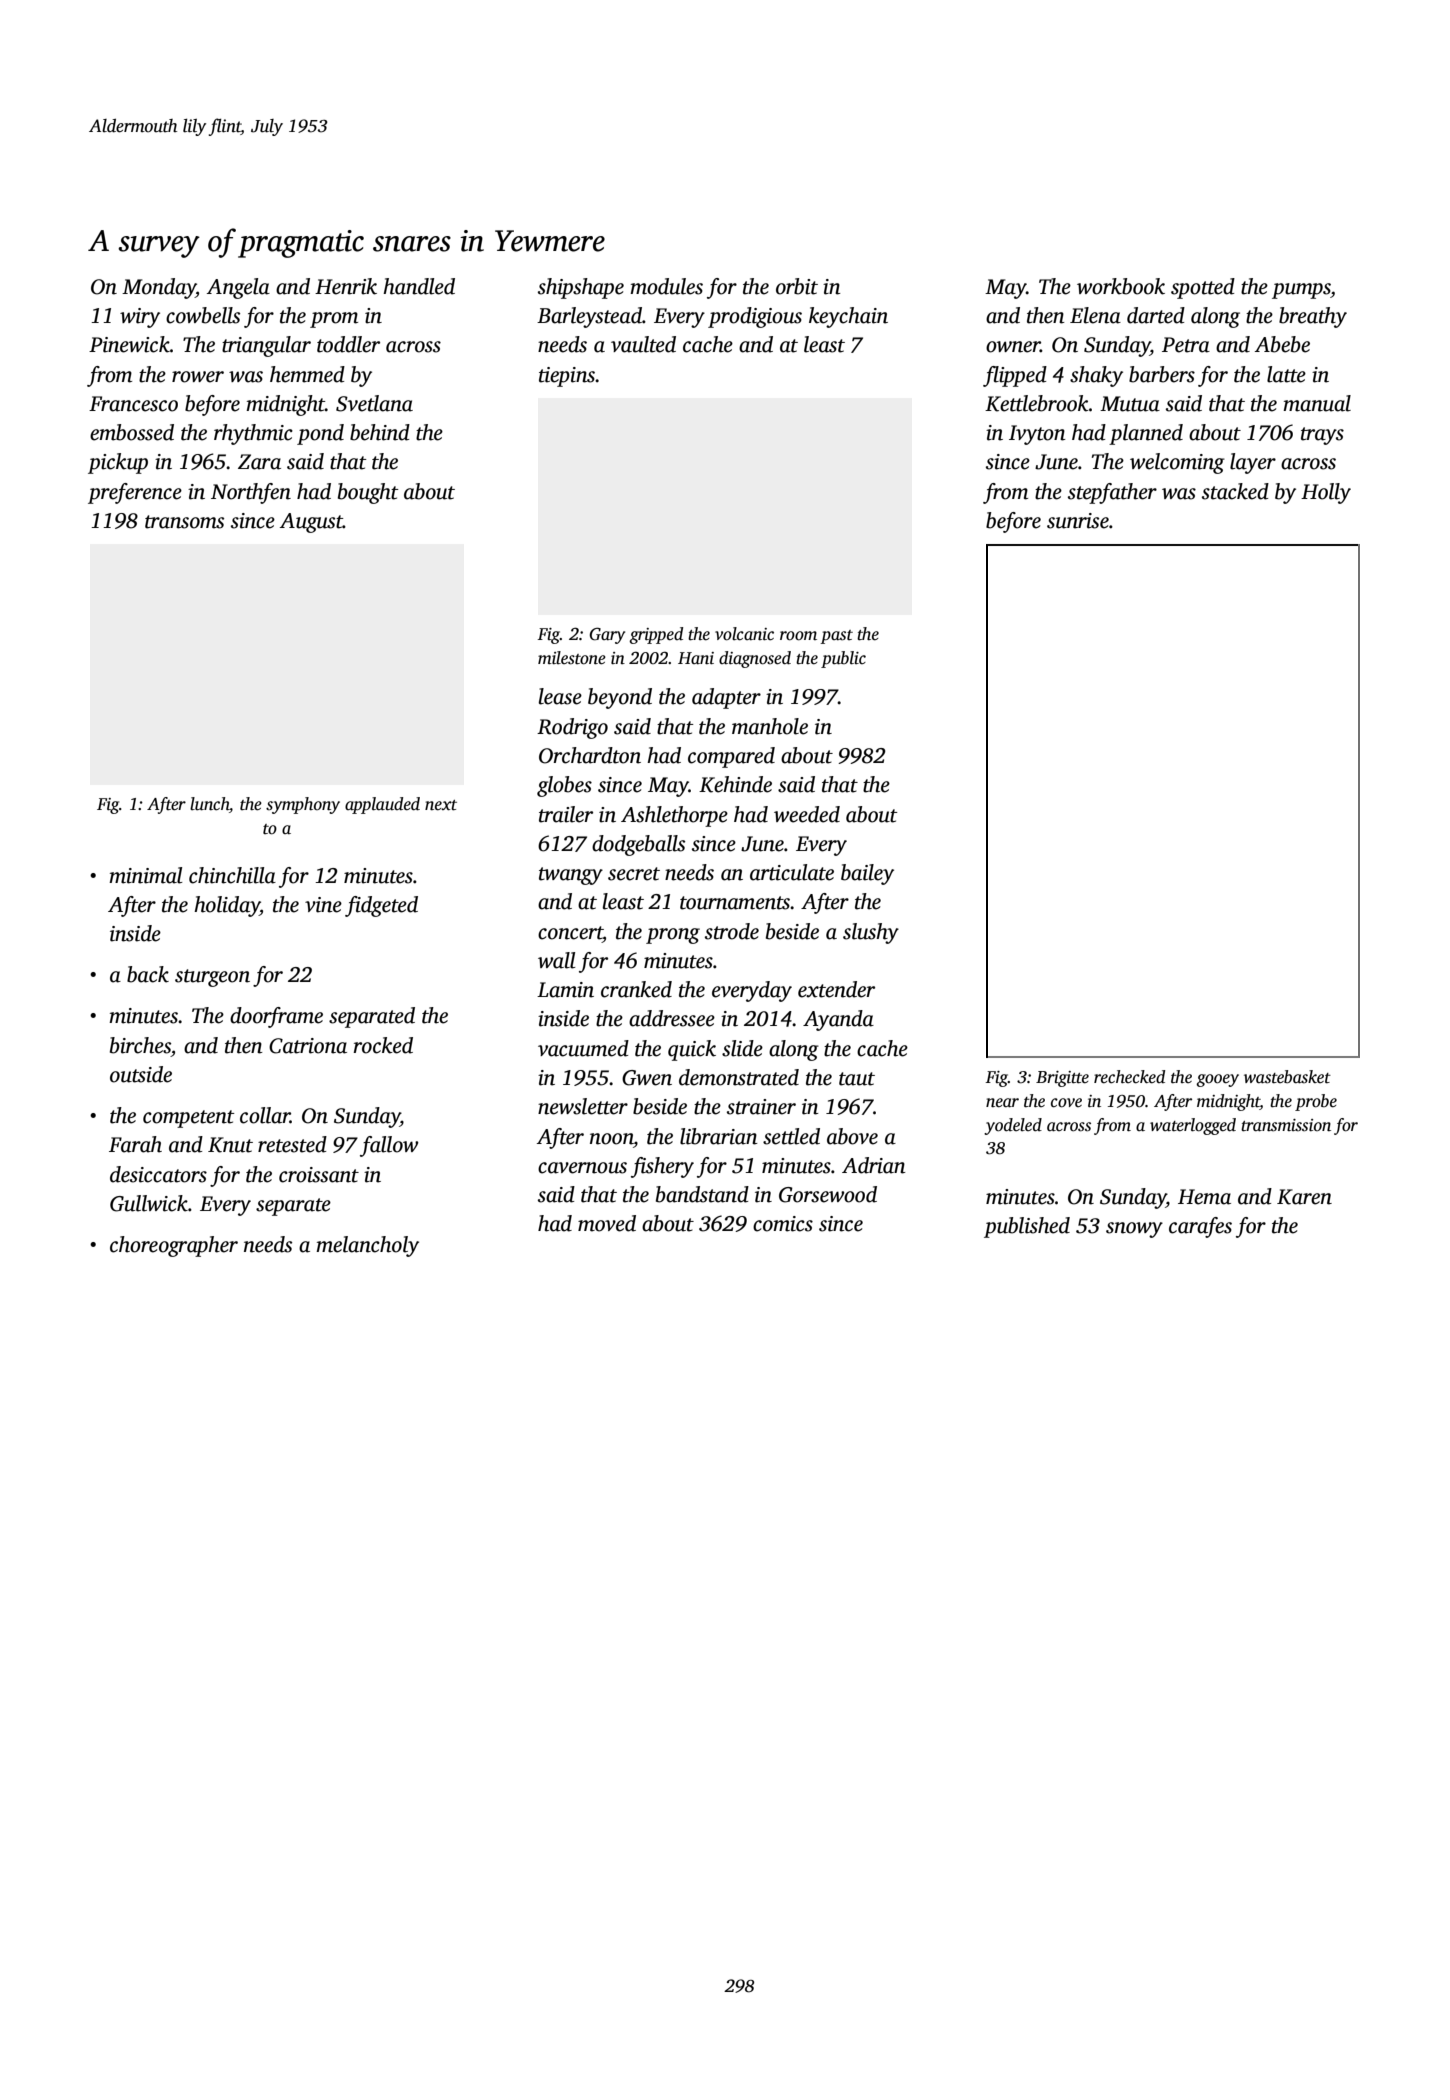 This page has height=2100, width=1450. What do you see at coordinates (311, 523) in the page?
I see `August` at bounding box center [311, 523].
